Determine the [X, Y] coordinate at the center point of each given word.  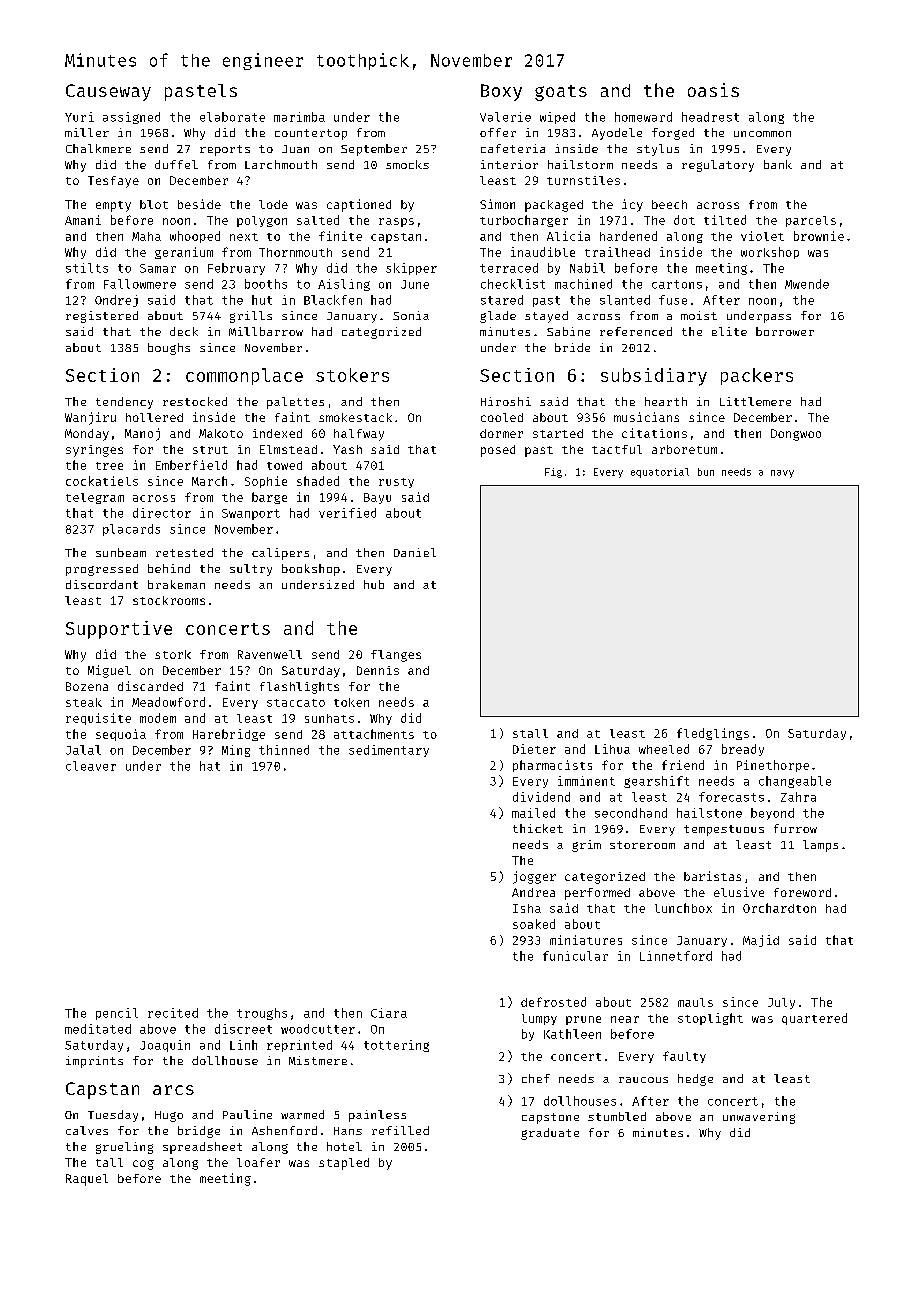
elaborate [232, 117]
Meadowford [168, 702]
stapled [344, 1164]
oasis [713, 90]
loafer [258, 1162]
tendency [124, 403]
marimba [299, 117]
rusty [396, 483]
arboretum [684, 449]
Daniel [415, 552]
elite [729, 331]
